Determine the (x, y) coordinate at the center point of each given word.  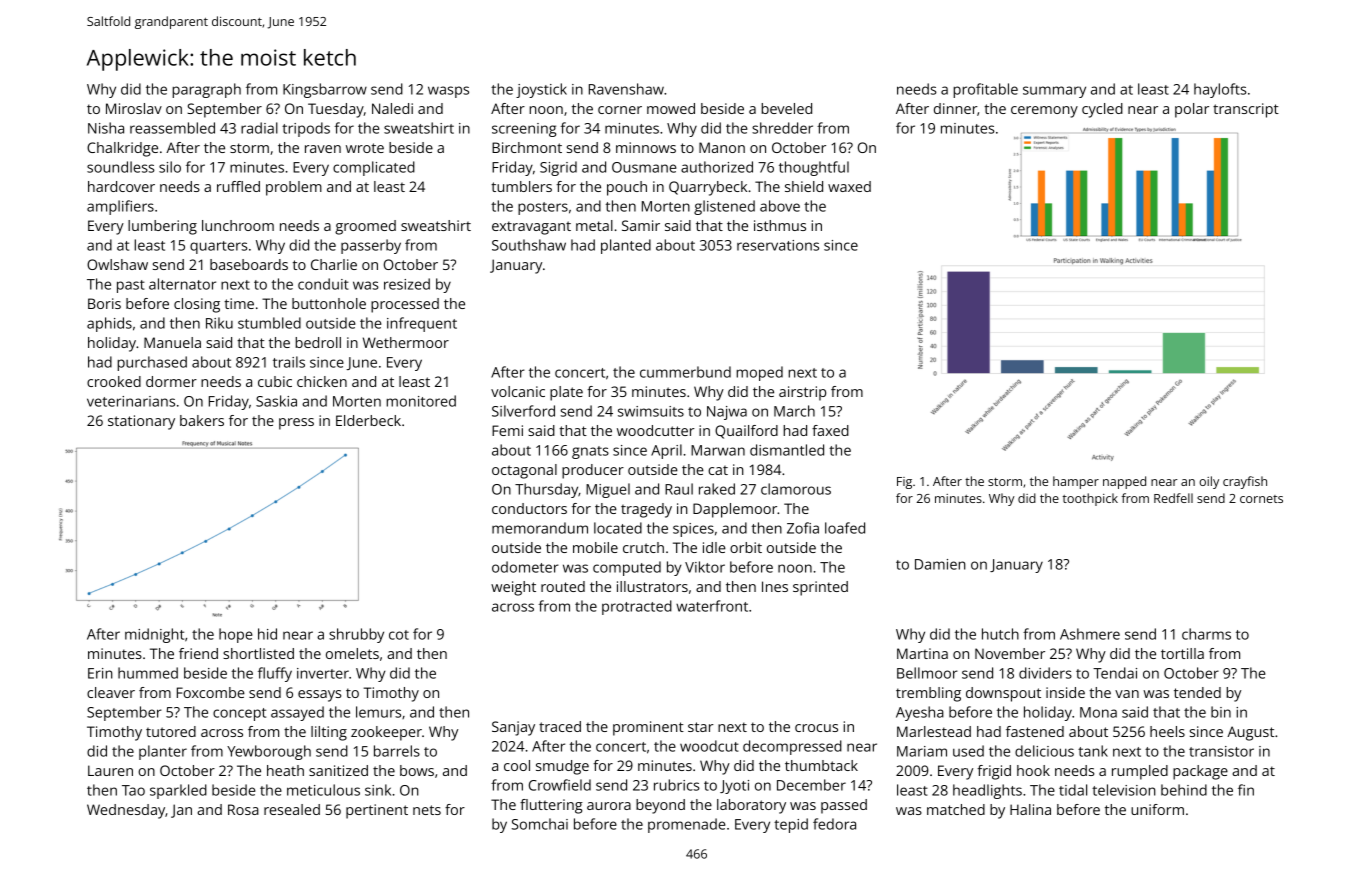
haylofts (1220, 90)
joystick (541, 90)
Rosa (243, 809)
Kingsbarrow (325, 90)
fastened (1035, 731)
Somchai (540, 824)
